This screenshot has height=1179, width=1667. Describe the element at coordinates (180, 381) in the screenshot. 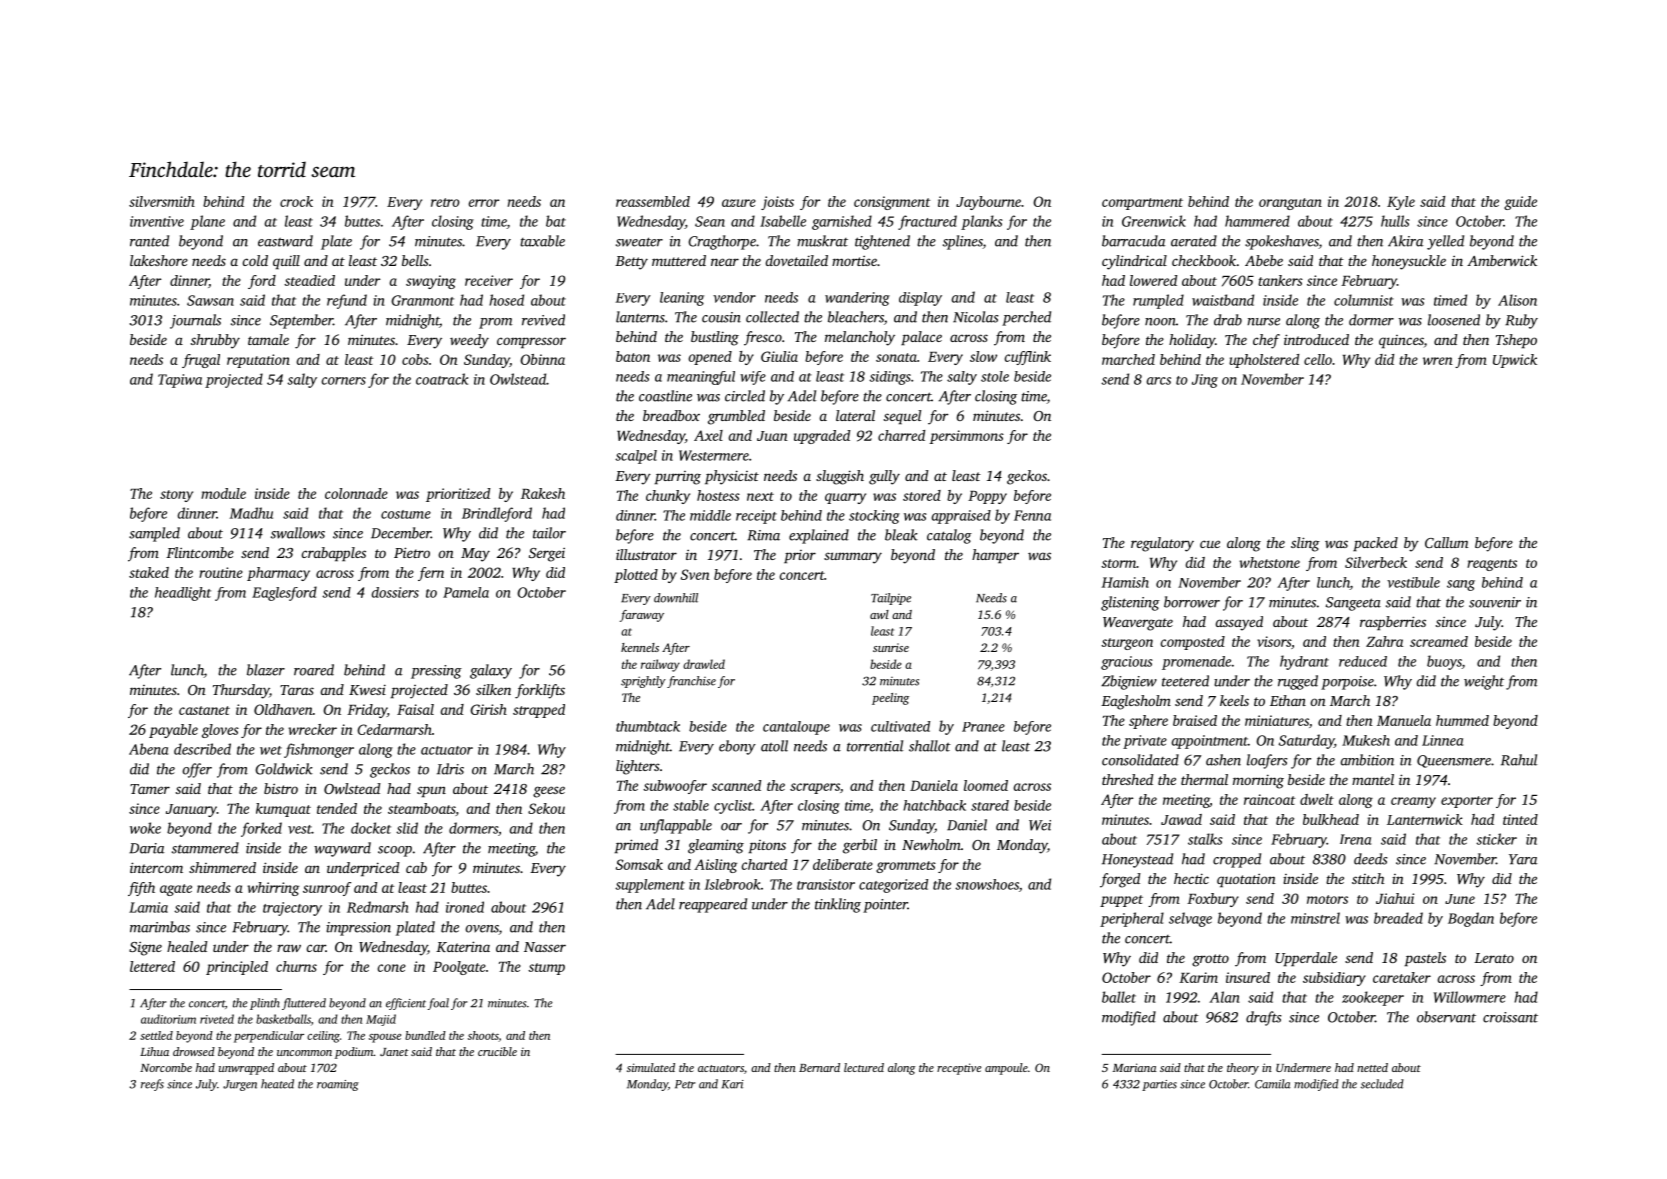

I see `Tapiwa` at that location.
